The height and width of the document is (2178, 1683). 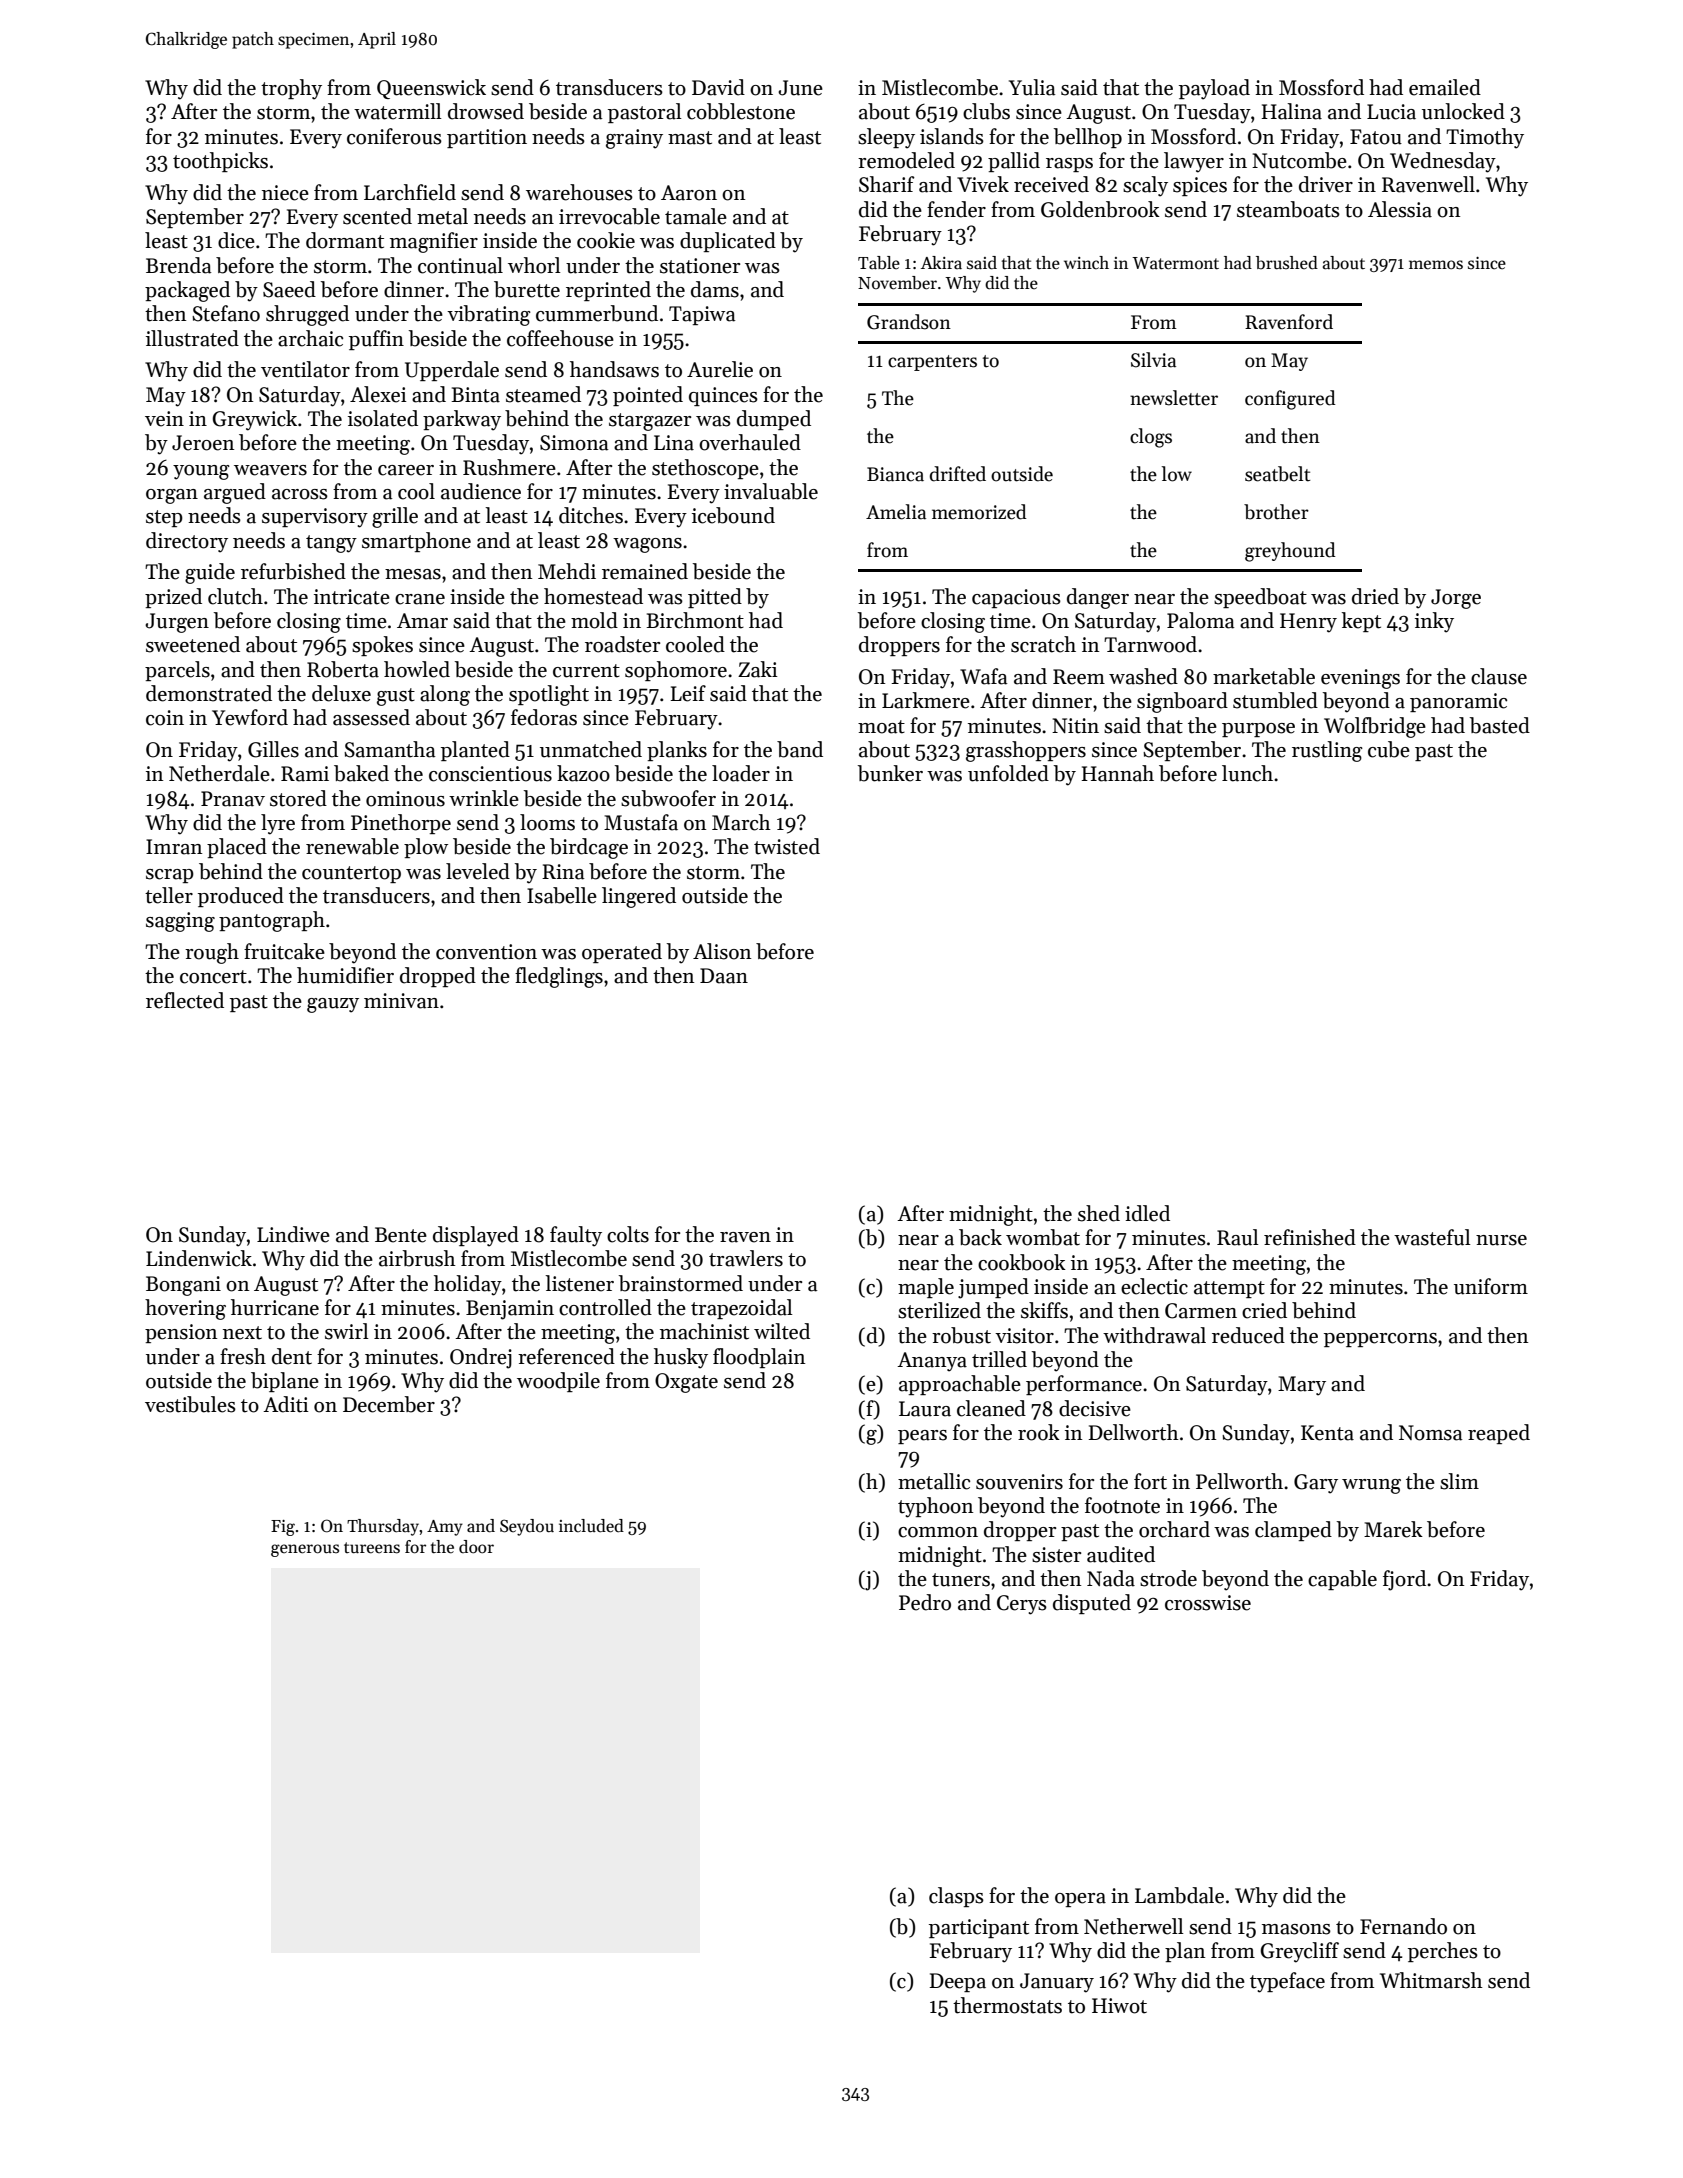 I want to click on trawlers, so click(x=746, y=1258).
